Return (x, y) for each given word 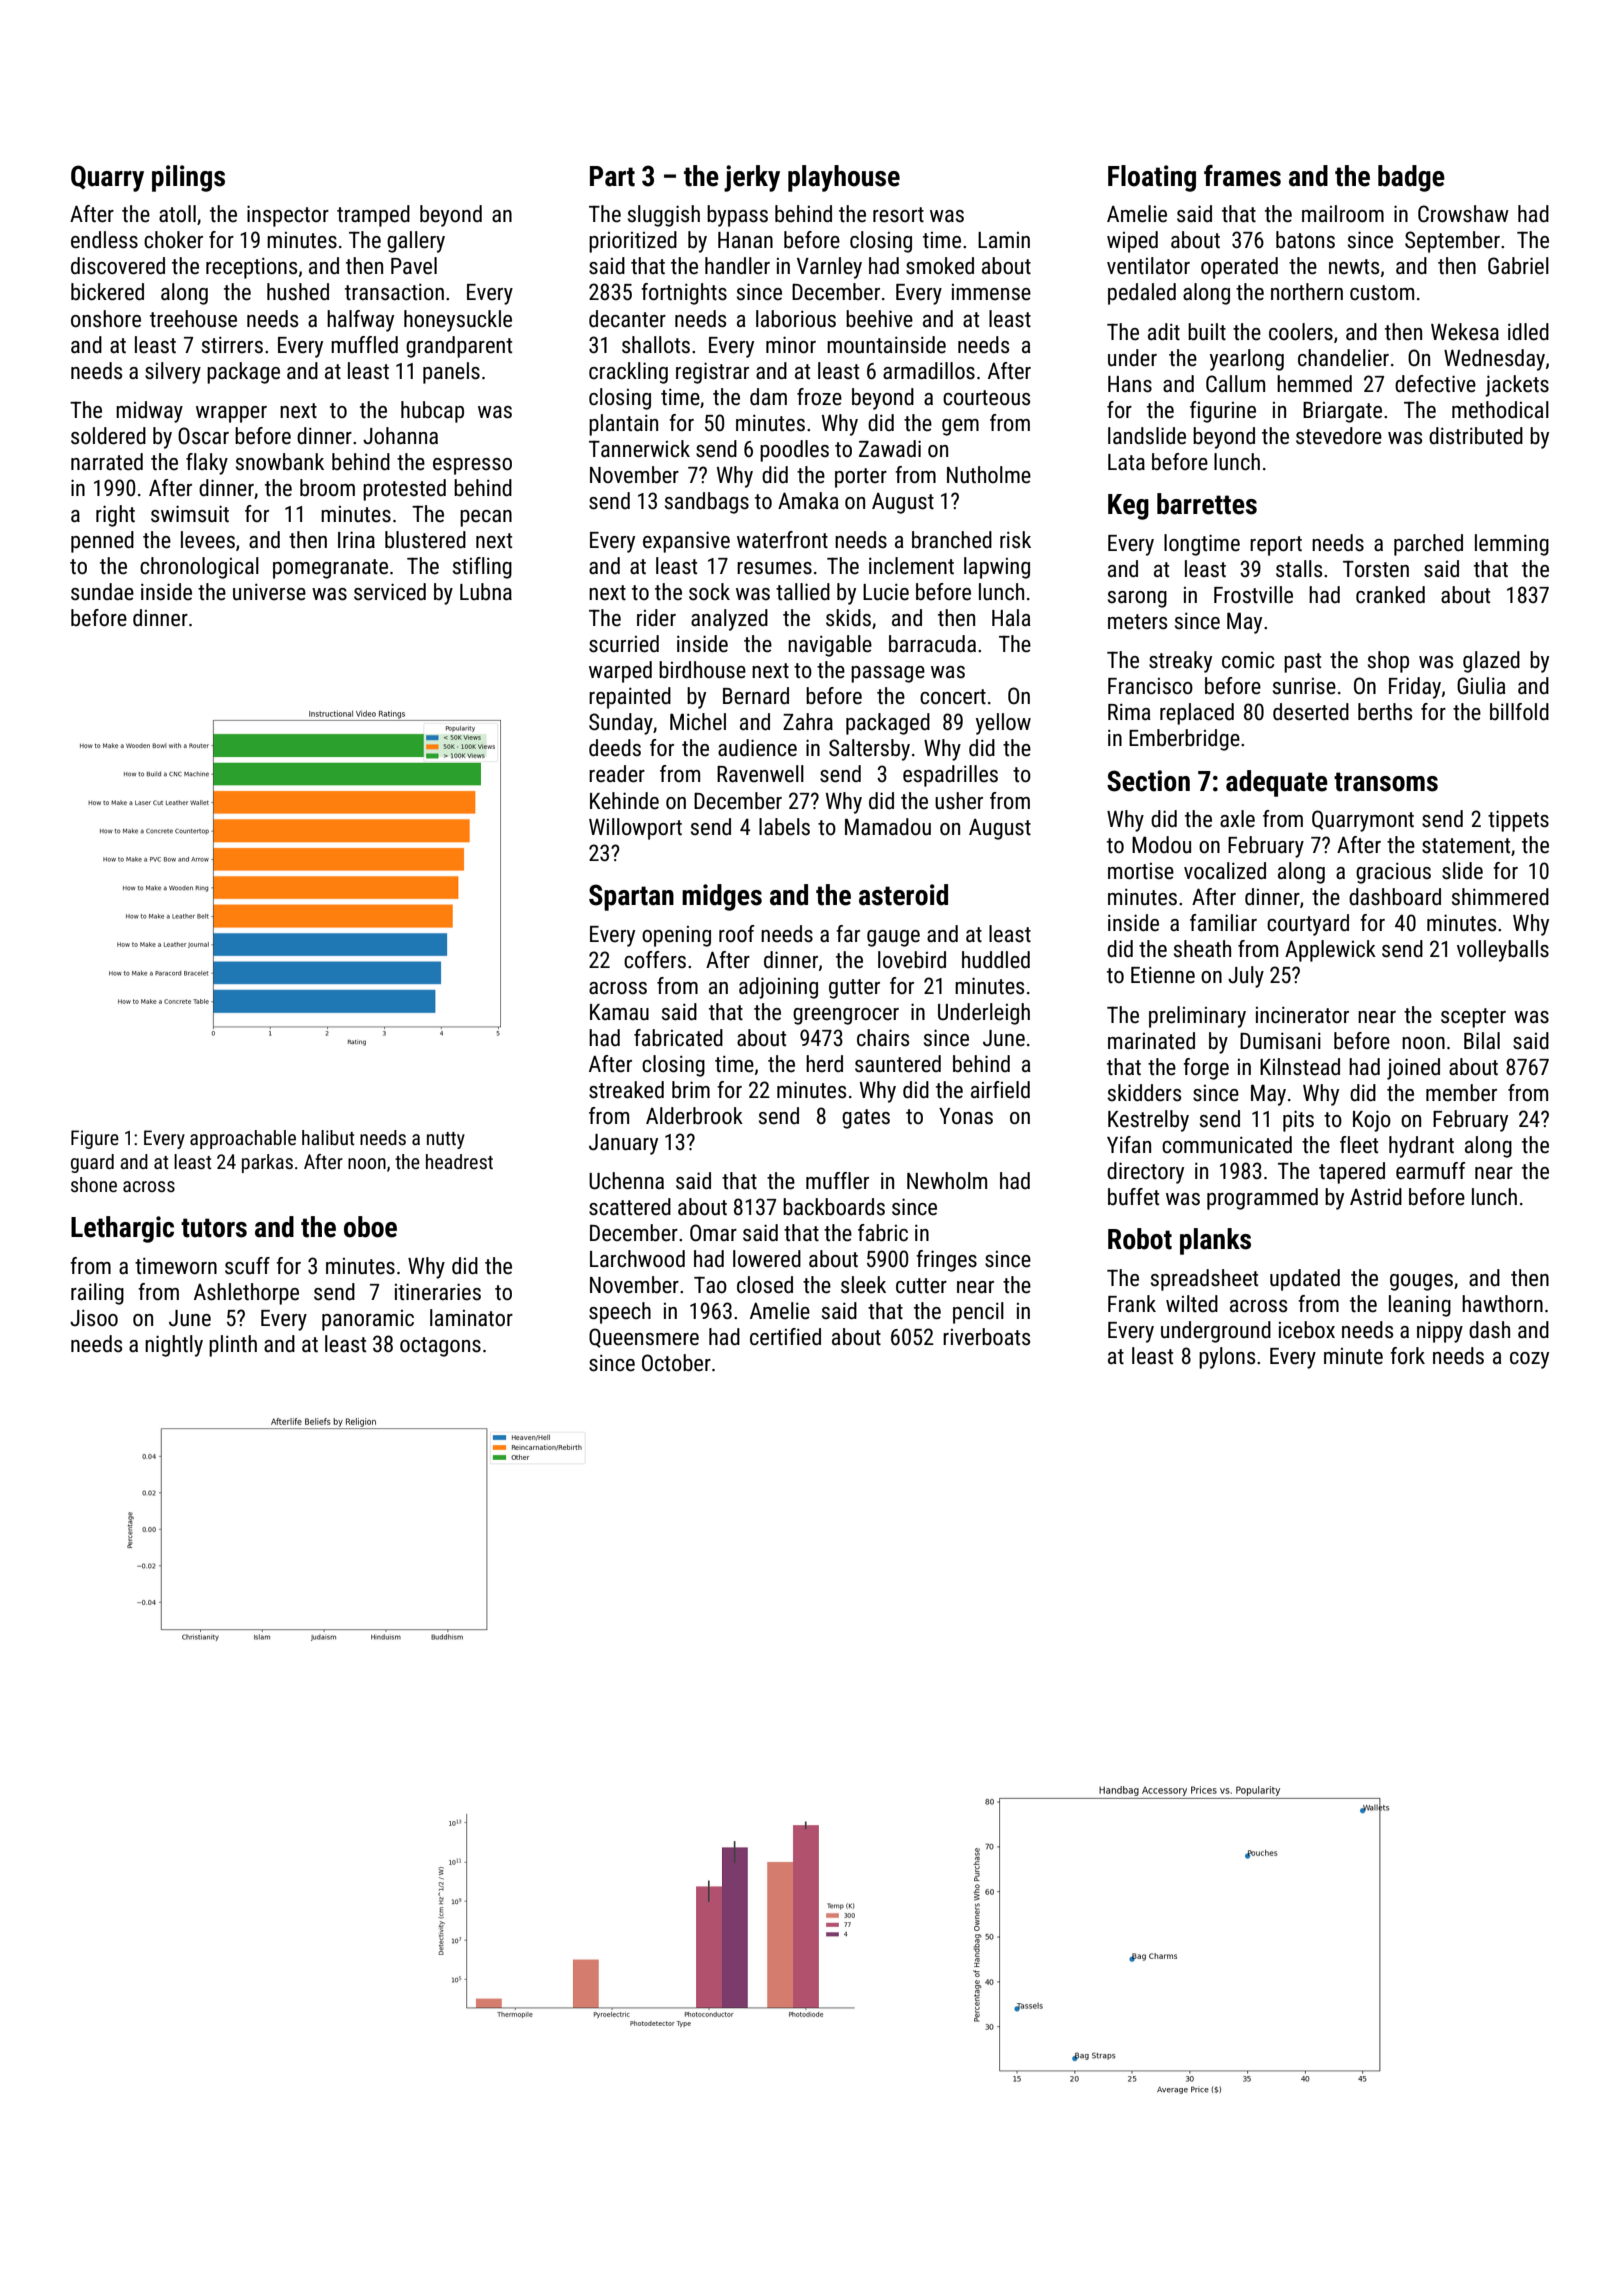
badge (1411, 178)
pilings (188, 178)
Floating (1152, 178)
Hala (1011, 617)
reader (617, 774)
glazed (1491, 662)
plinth (233, 1346)
